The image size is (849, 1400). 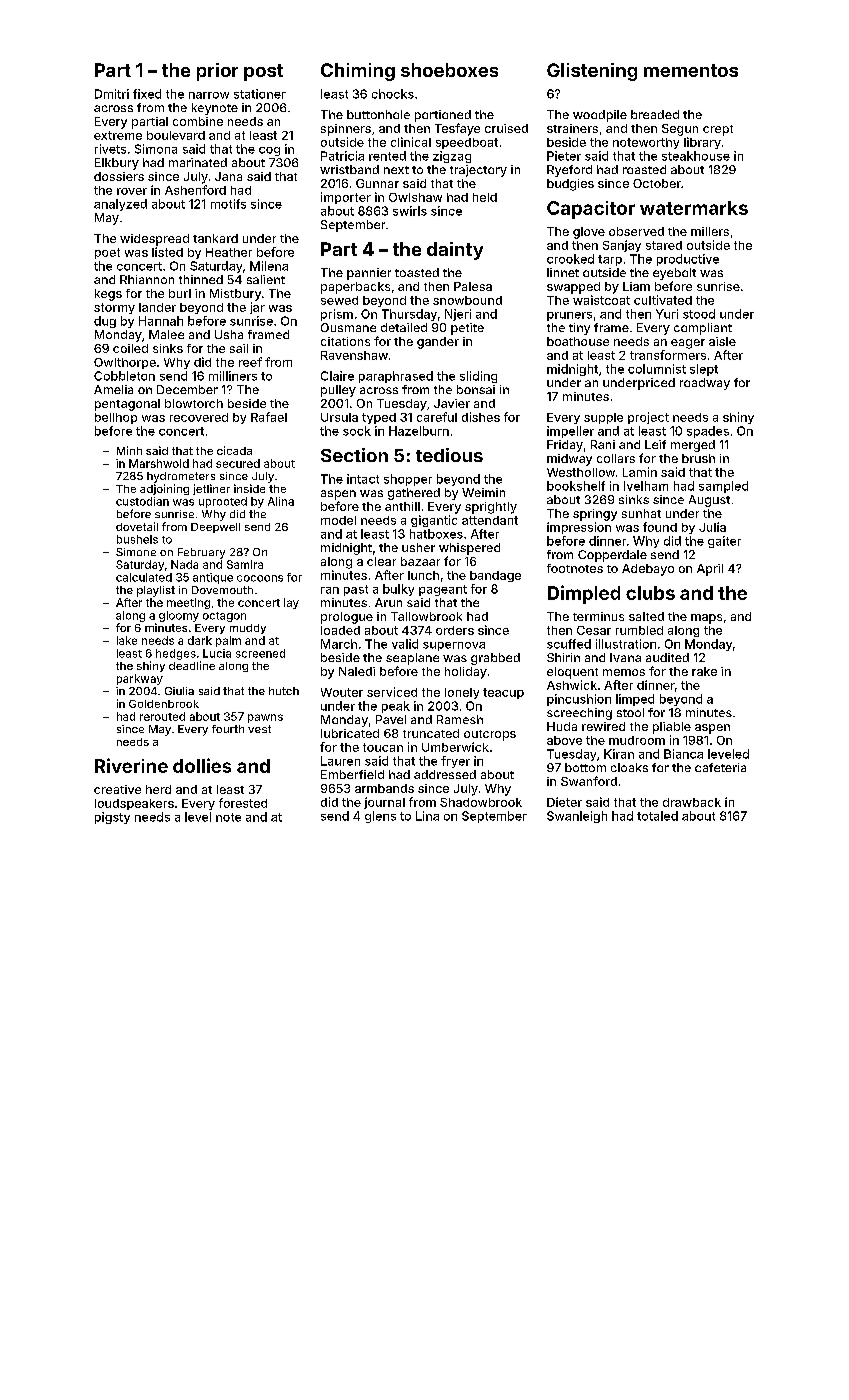 I want to click on Lucia, so click(x=217, y=653).
